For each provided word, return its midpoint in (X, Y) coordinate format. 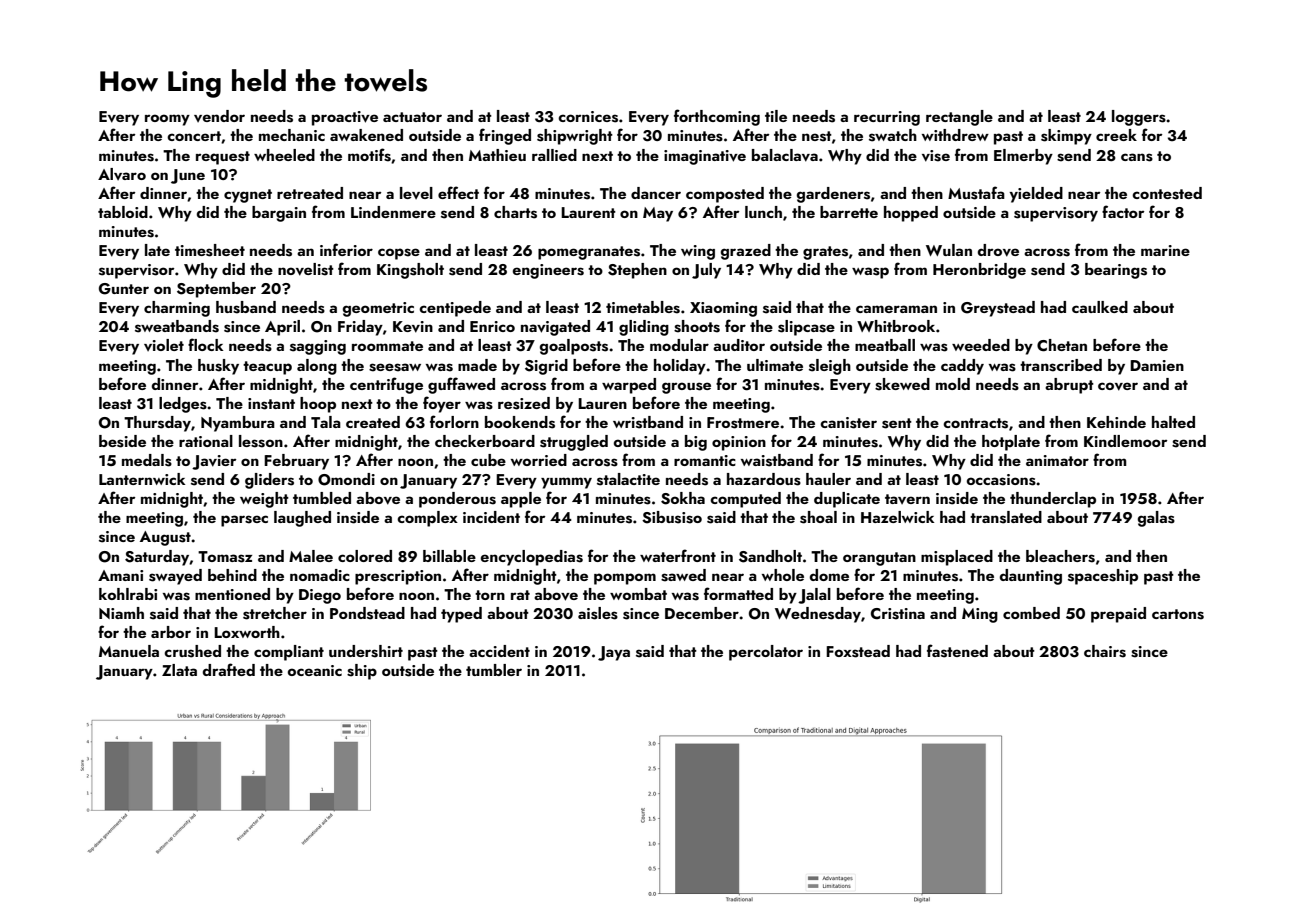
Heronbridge (979, 271)
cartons (1178, 614)
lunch (763, 212)
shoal (818, 517)
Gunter (124, 289)
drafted (229, 669)
